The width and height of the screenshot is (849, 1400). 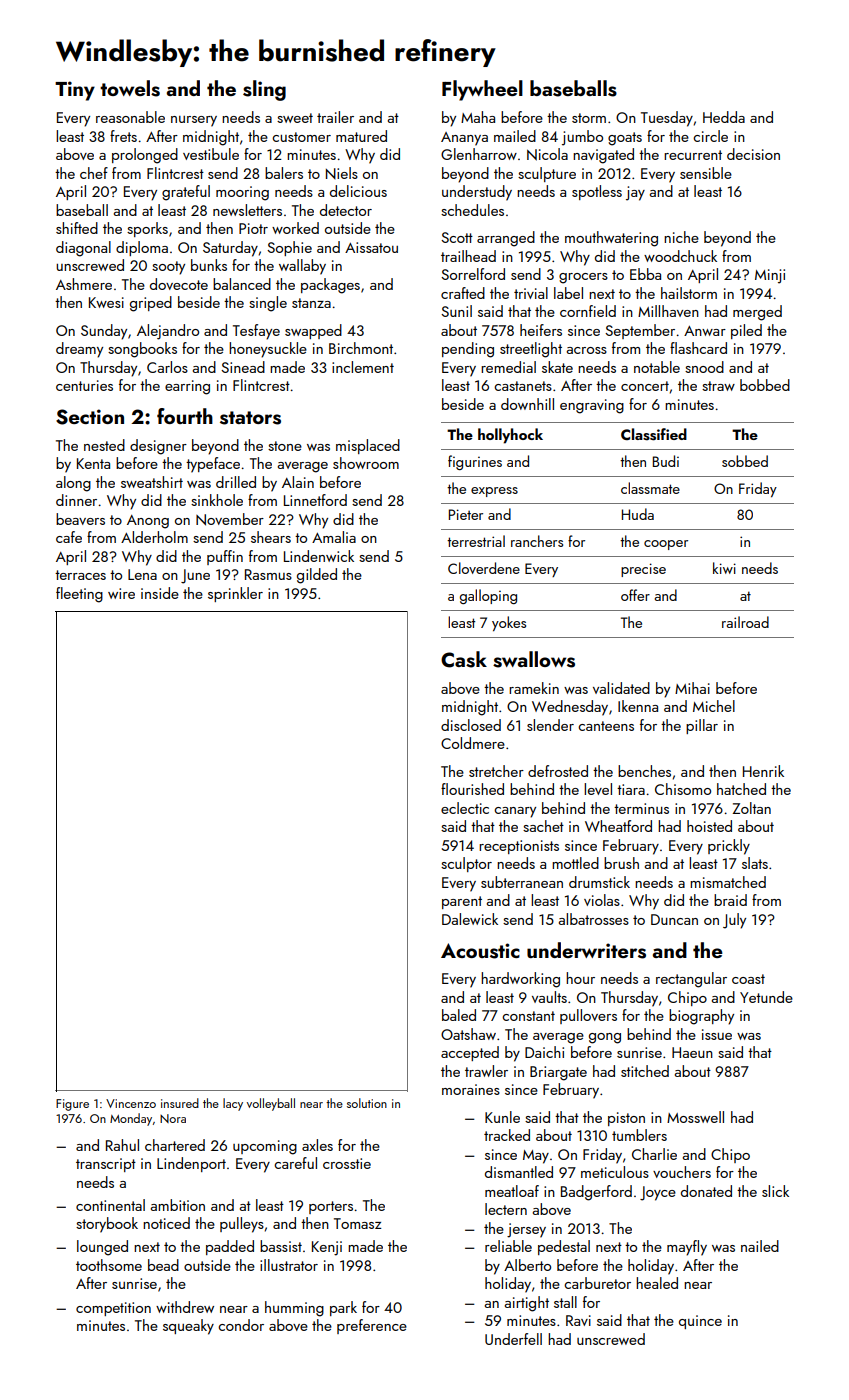 I want to click on sling, so click(x=264, y=90).
